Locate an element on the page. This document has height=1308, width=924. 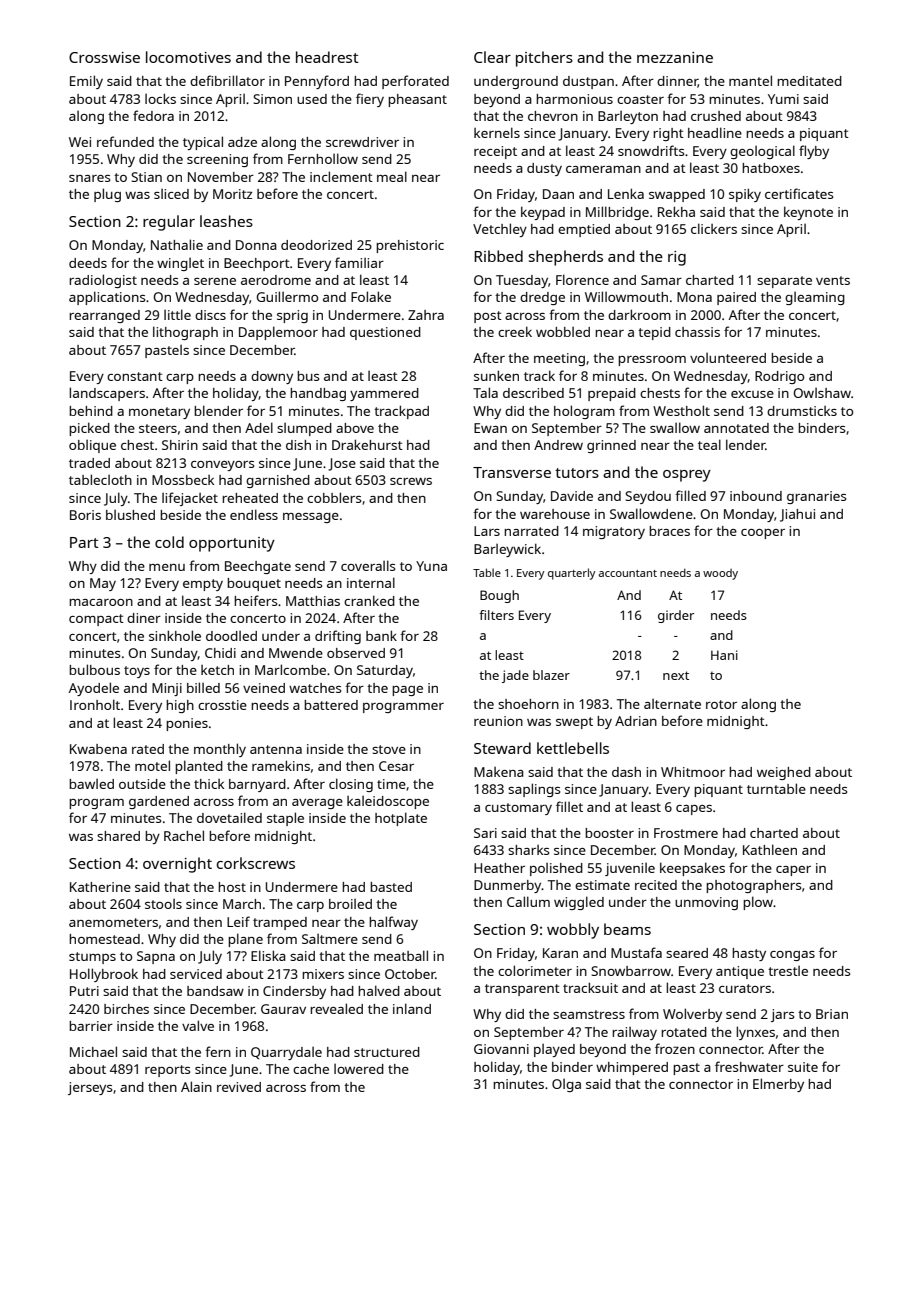
whimpered is located at coordinates (632, 1068).
